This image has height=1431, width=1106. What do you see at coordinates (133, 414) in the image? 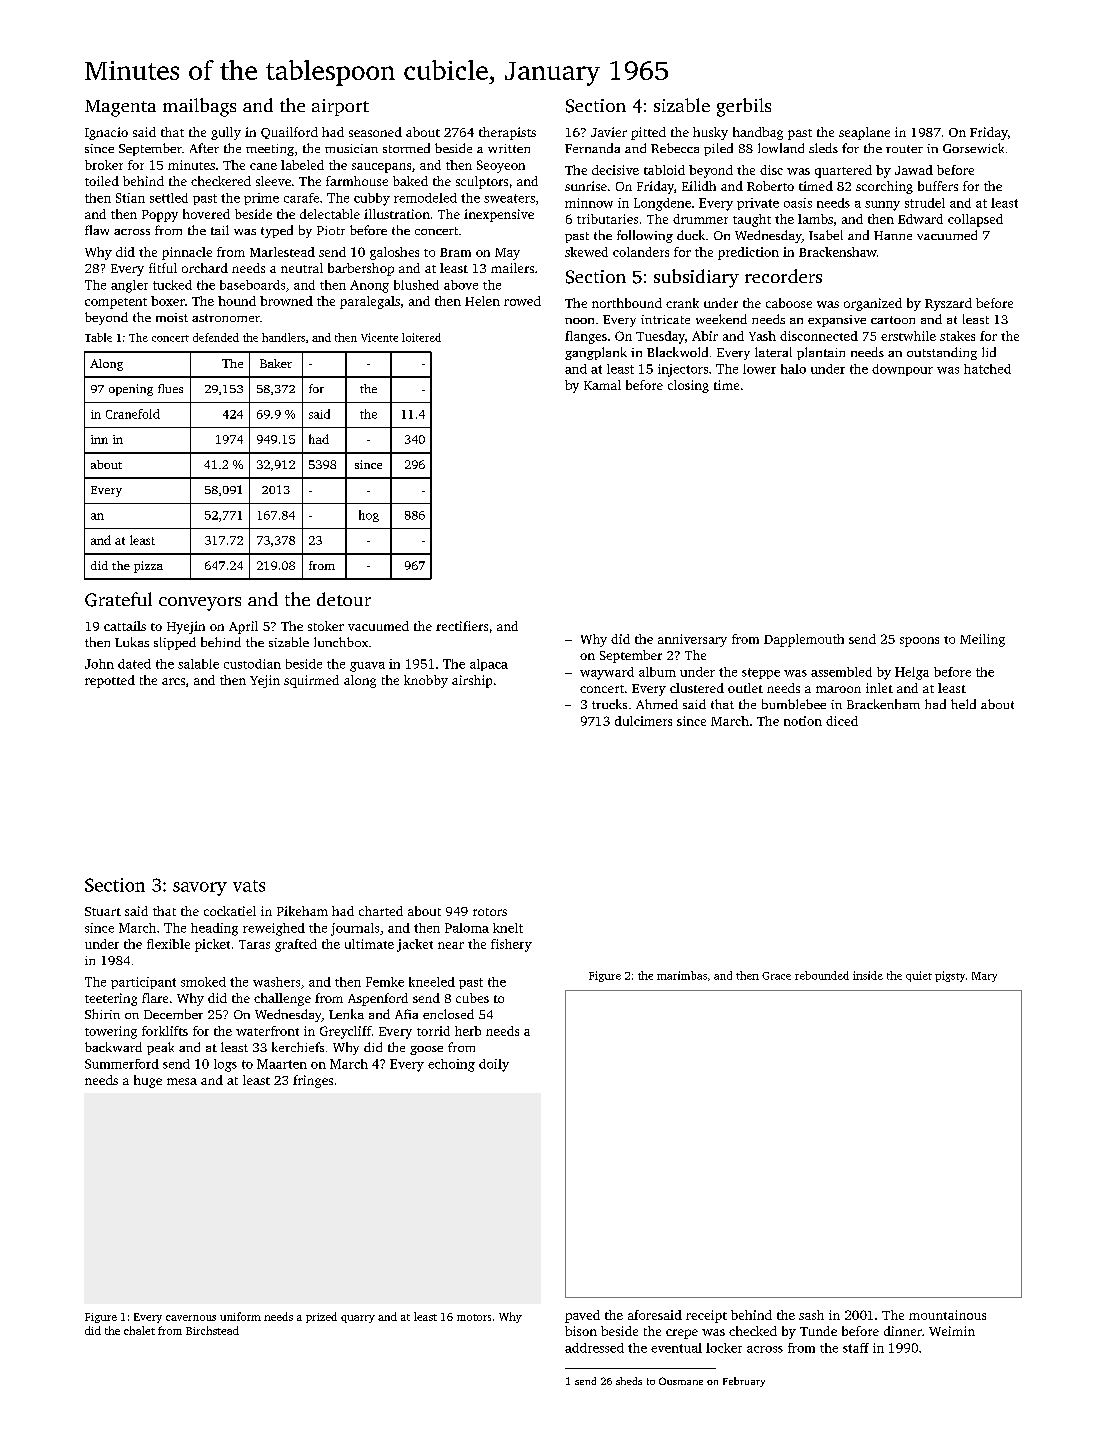
I see `Cranefold` at bounding box center [133, 414].
